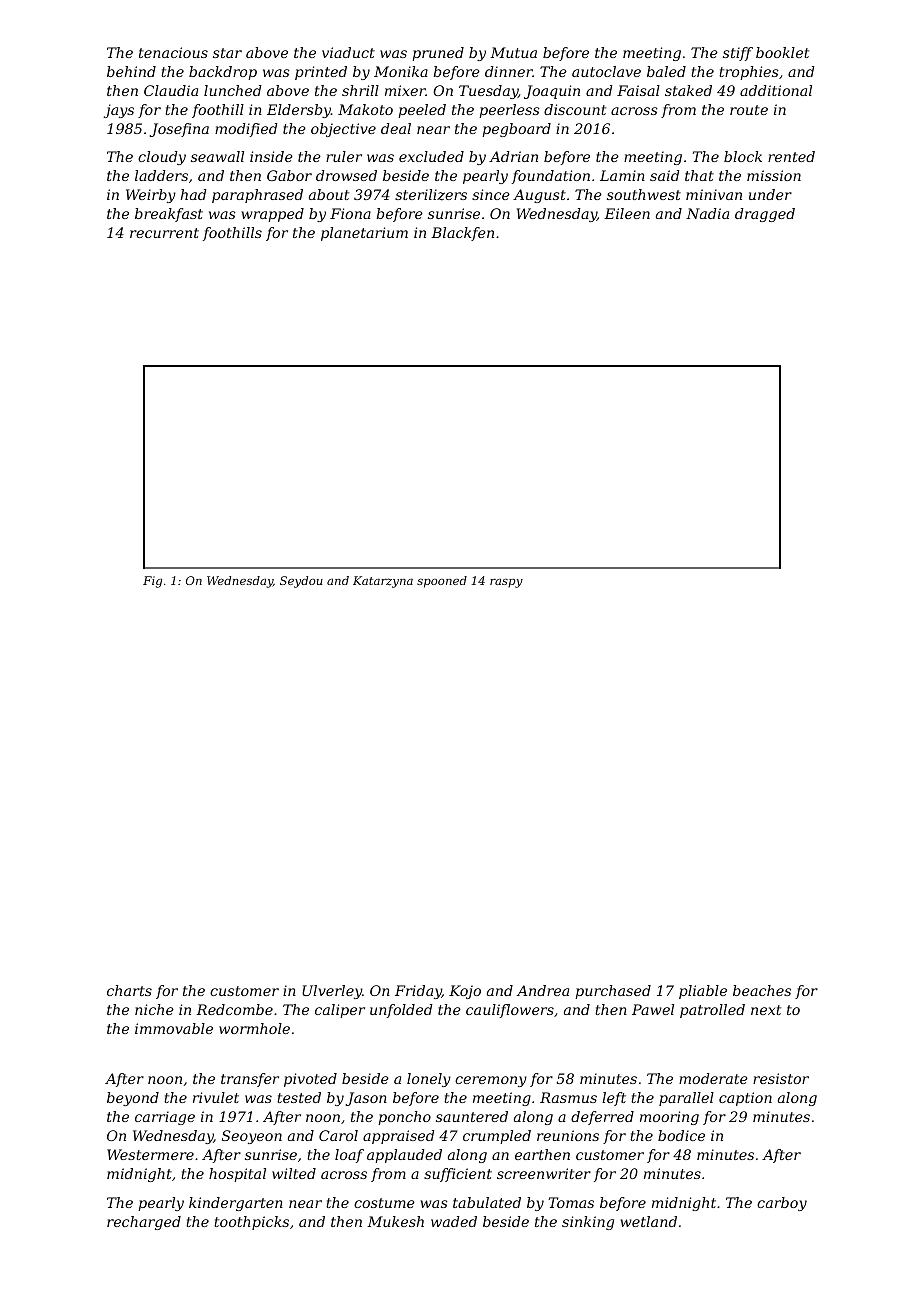 The image size is (924, 1308). What do you see at coordinates (251, 1223) in the image?
I see `toothpicks` at bounding box center [251, 1223].
